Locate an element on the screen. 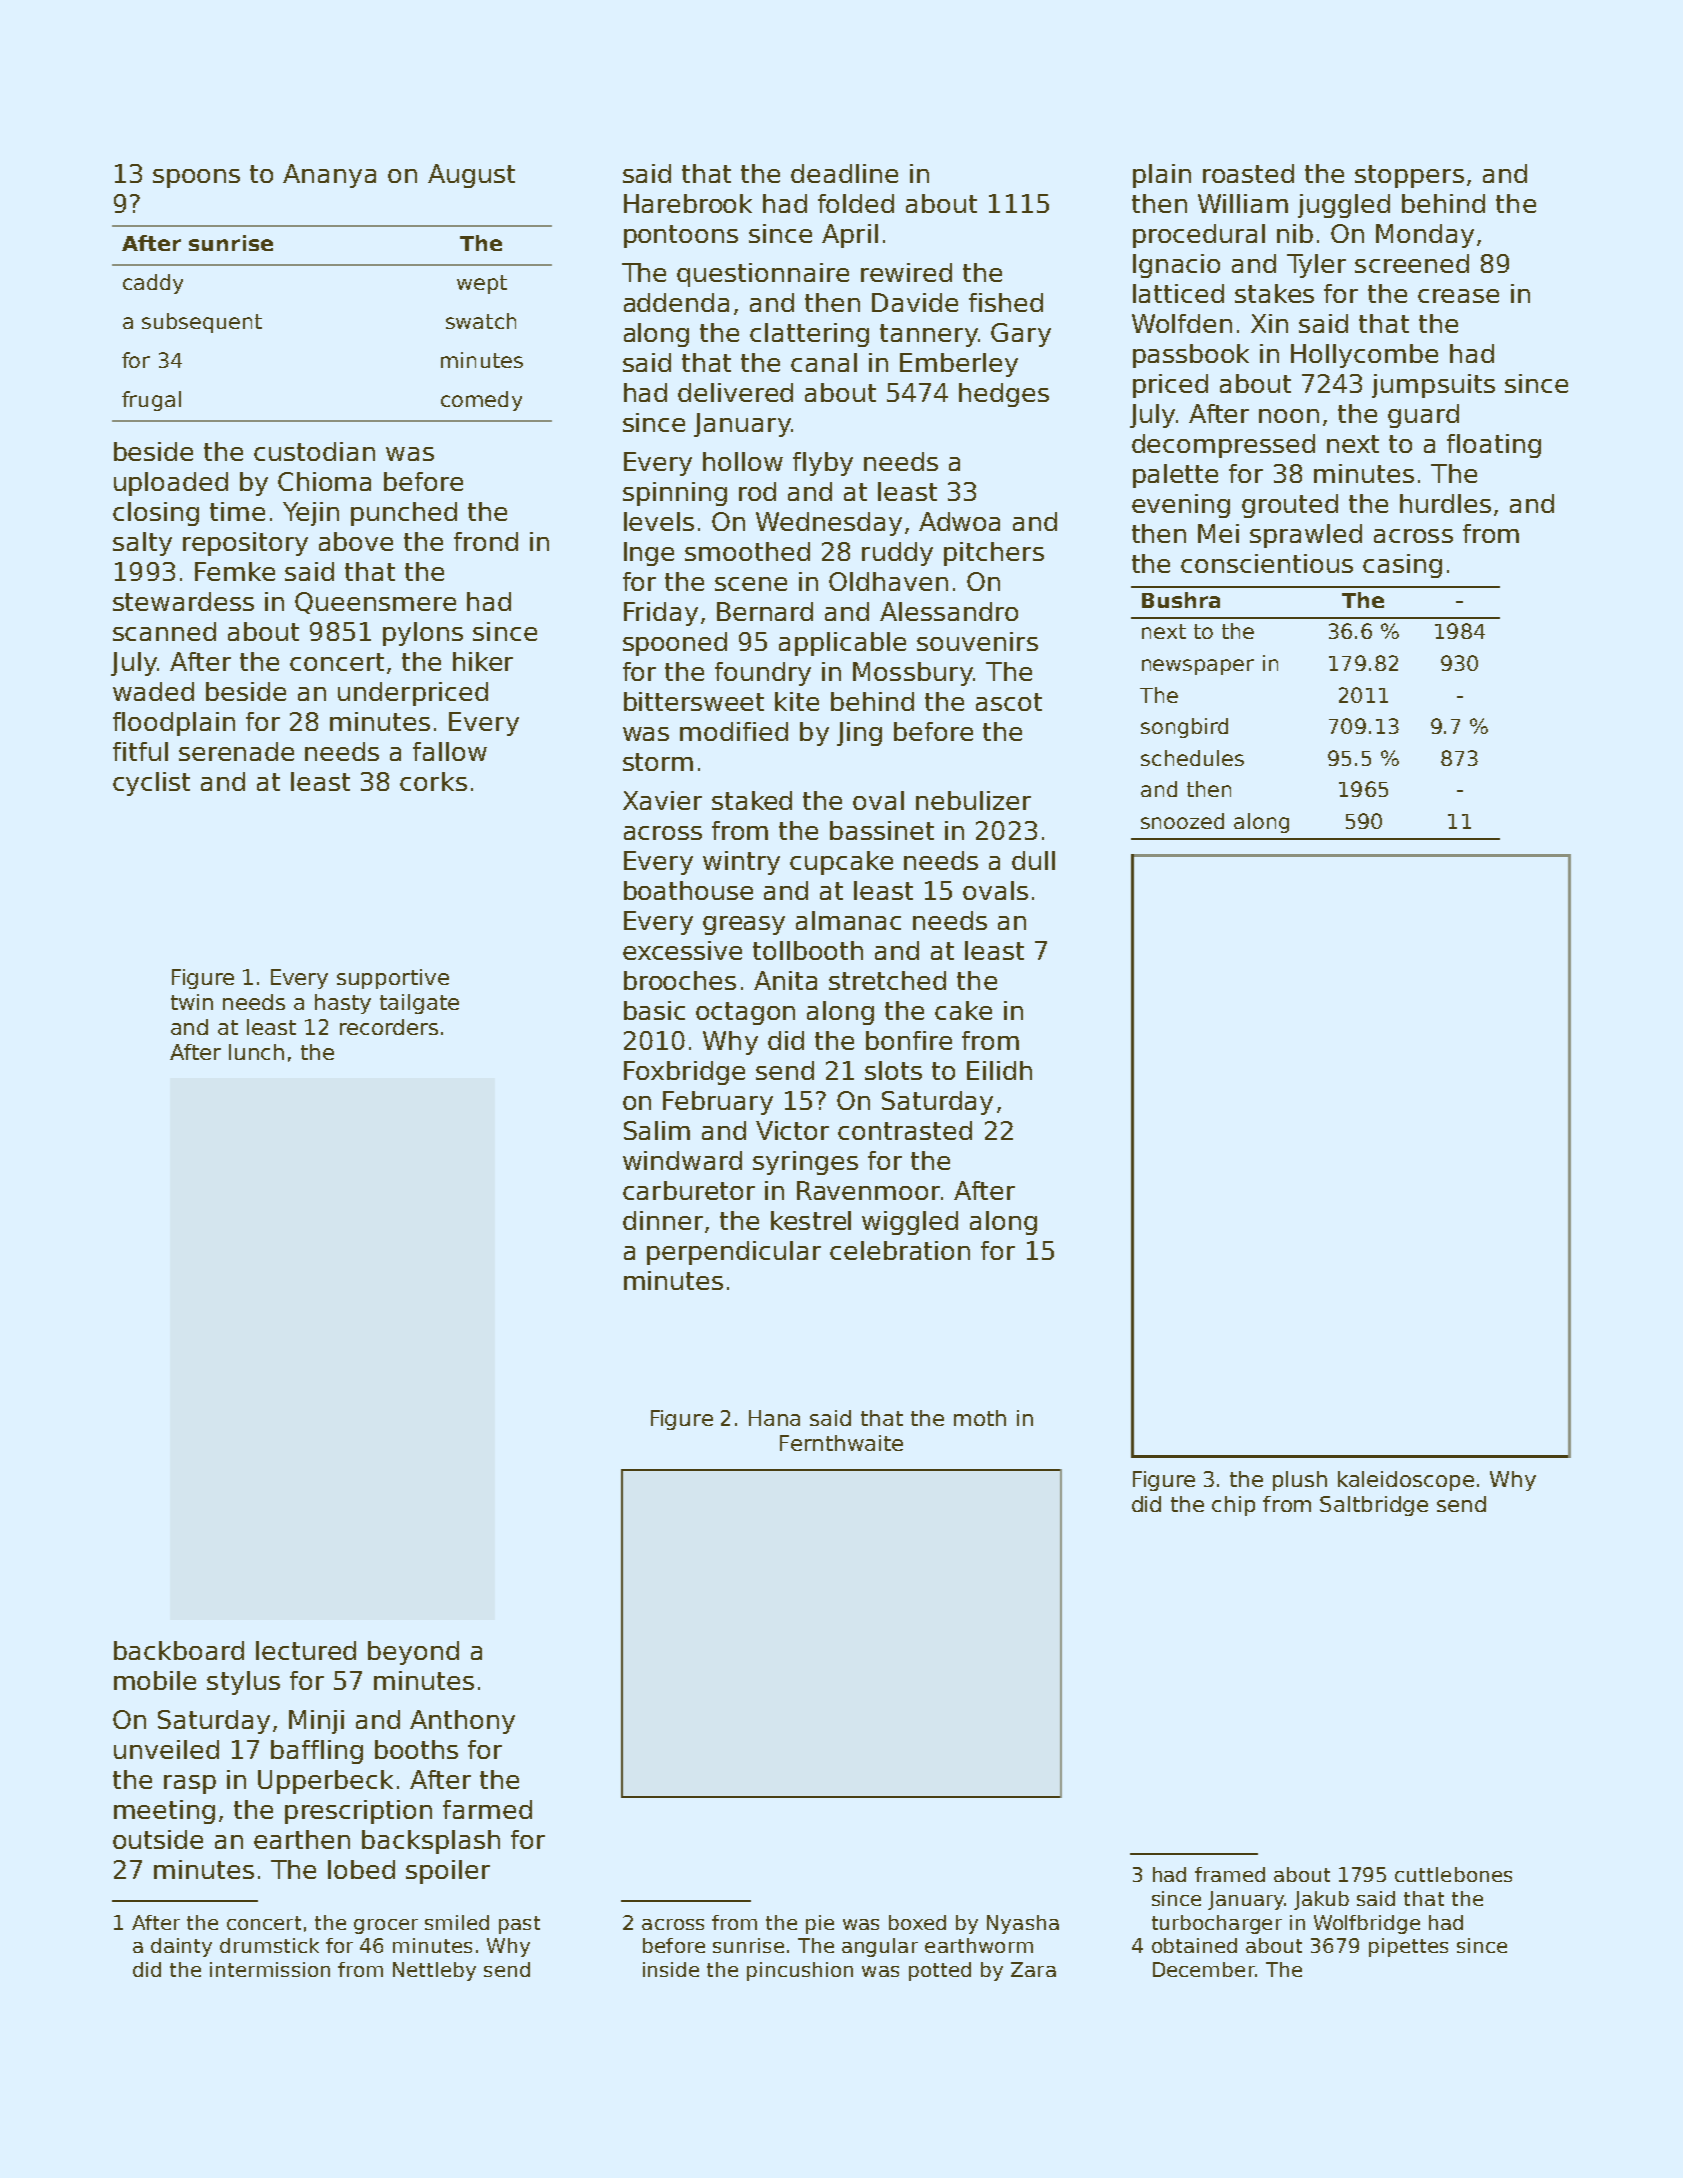 This screenshot has width=1683, height=2178. snoozed is located at coordinates (1182, 821).
